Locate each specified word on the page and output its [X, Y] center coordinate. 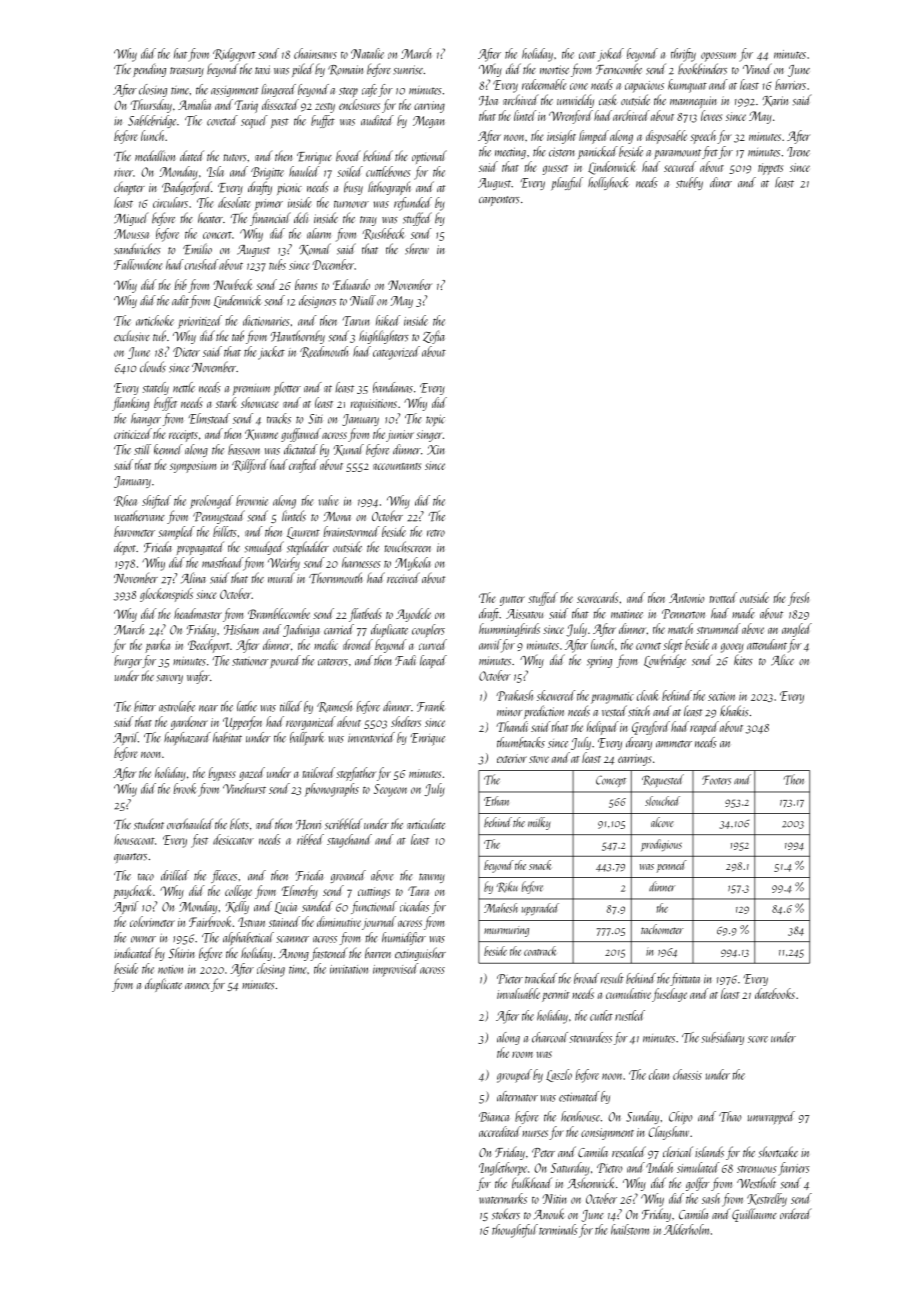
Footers [716, 780]
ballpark [307, 739]
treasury [187, 72]
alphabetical [248, 938]
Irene [798, 152]
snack [540, 865]
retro [436, 533]
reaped [704, 728]
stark [227, 402]
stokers [506, 1214]
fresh [798, 599]
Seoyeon [390, 790]
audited [377, 120]
